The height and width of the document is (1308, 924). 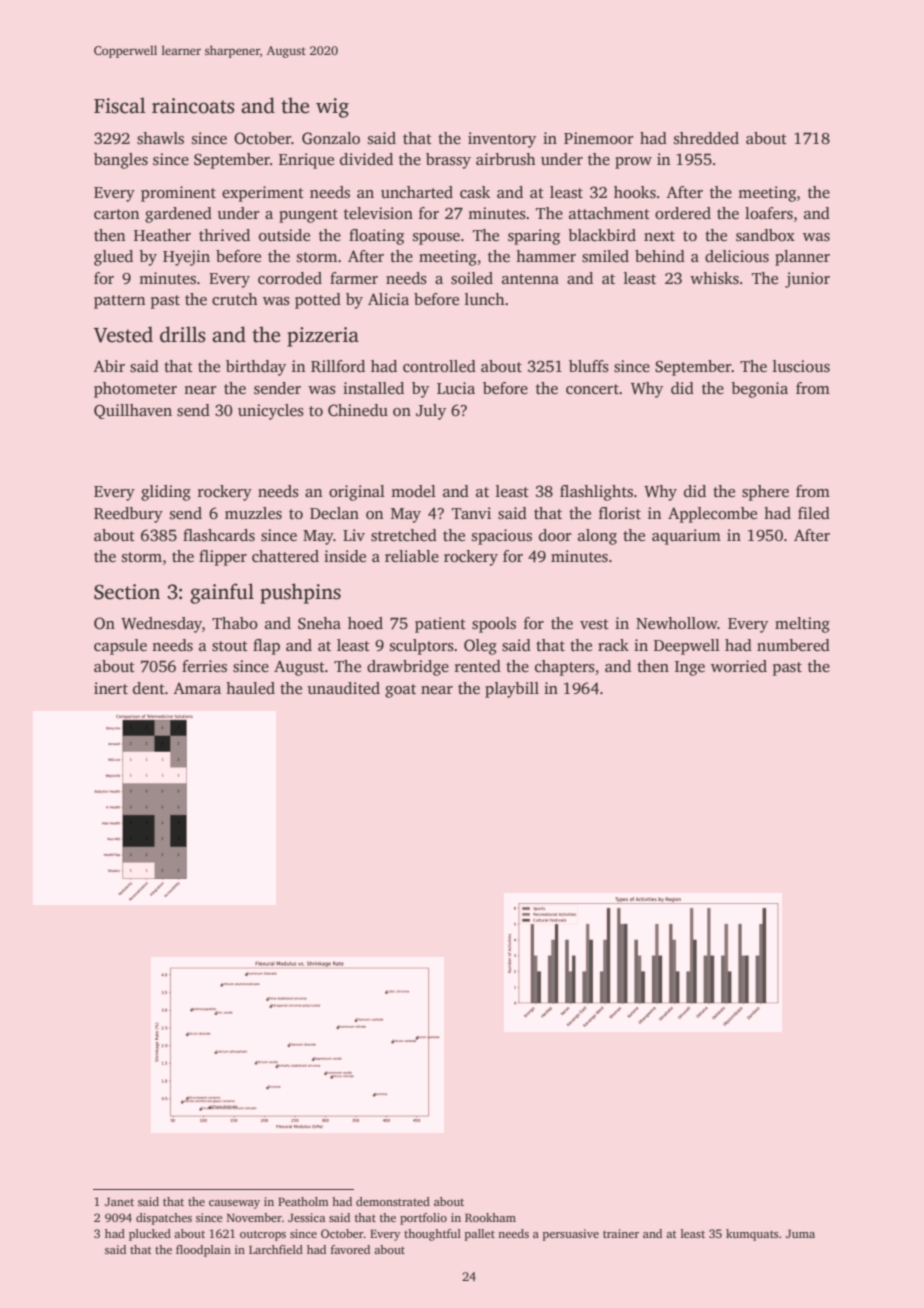 What do you see at coordinates (565, 668) in the document?
I see `chapters` at bounding box center [565, 668].
